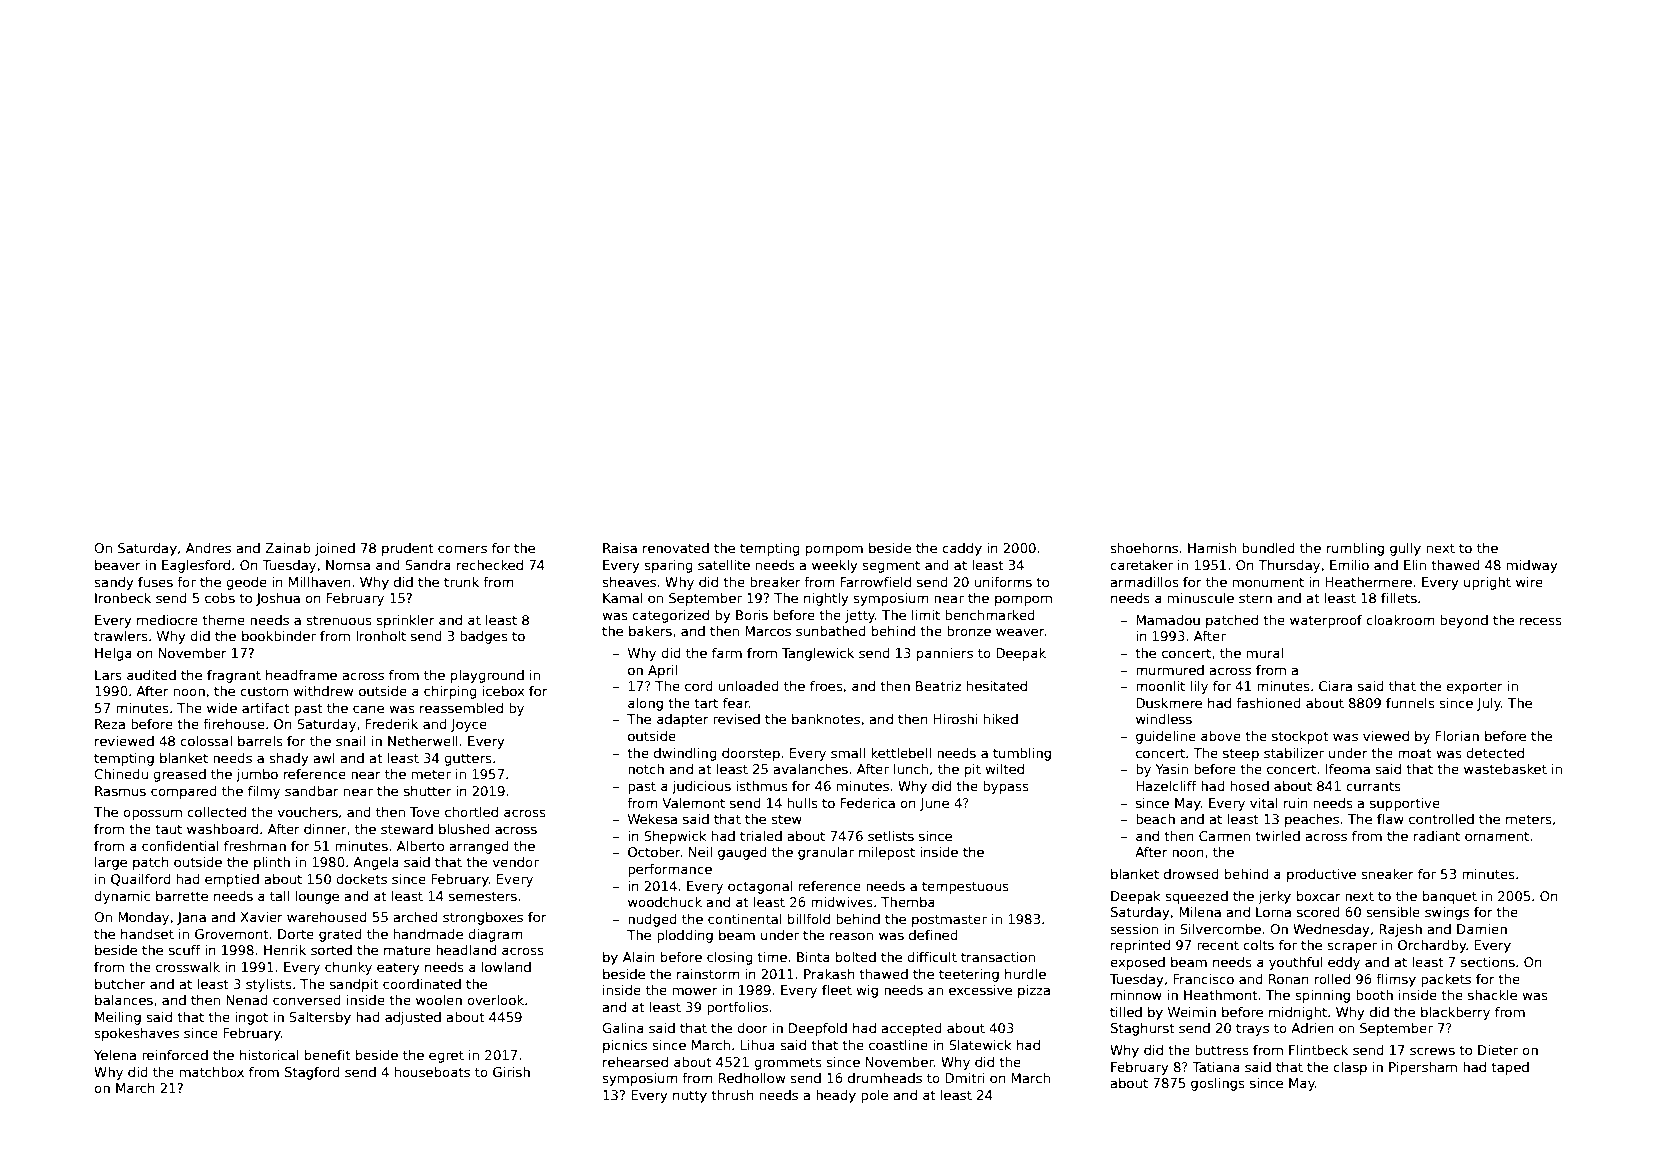 The image size is (1658, 1172). What do you see at coordinates (1405, 549) in the screenshot?
I see `gully` at bounding box center [1405, 549].
